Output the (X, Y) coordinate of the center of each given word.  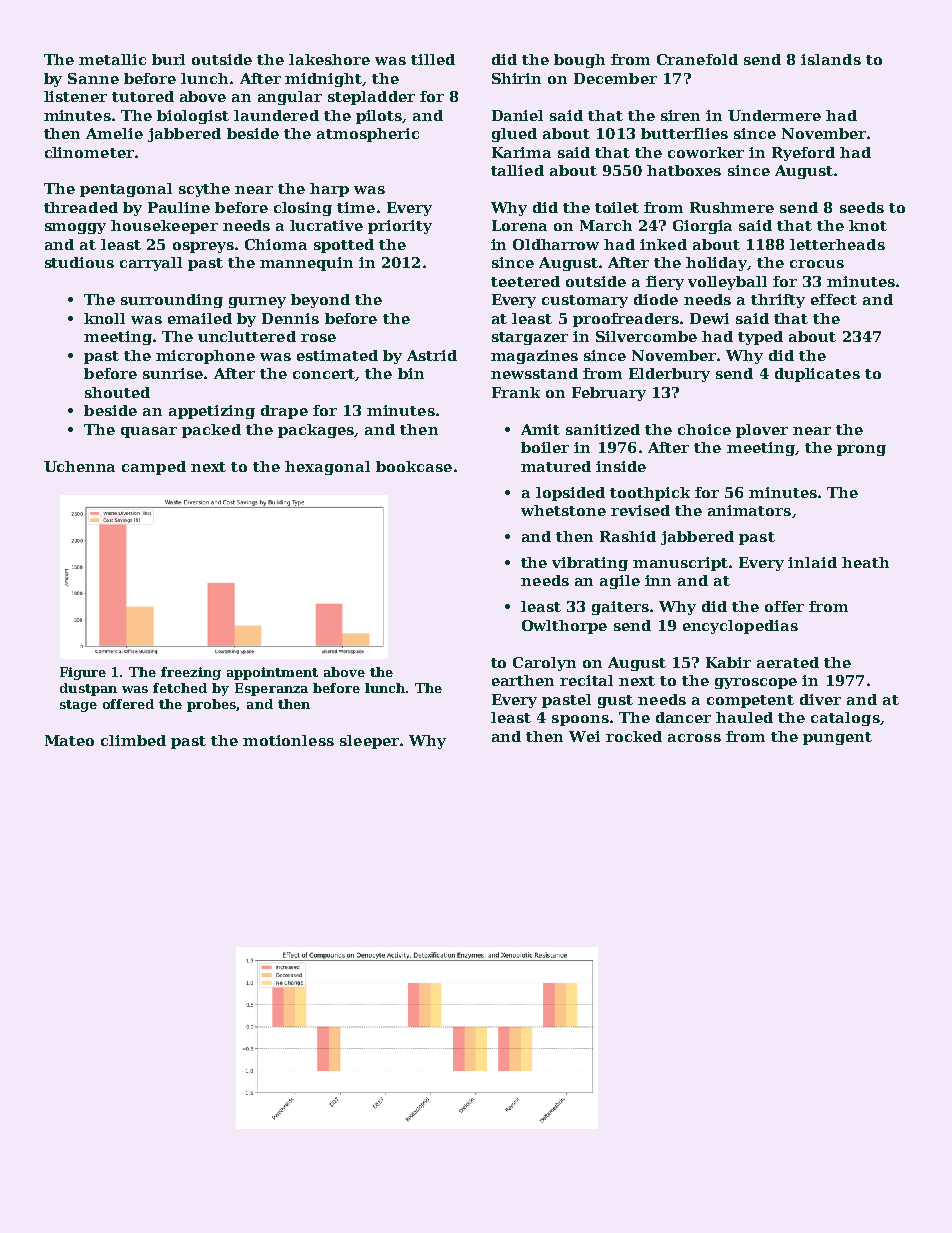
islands (831, 59)
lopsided (570, 494)
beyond (320, 301)
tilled (433, 59)
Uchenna (79, 466)
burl (168, 59)
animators (749, 510)
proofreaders (626, 320)
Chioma (276, 244)
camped (154, 468)
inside (621, 466)
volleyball (727, 283)
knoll (104, 318)
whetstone (563, 510)
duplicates (817, 375)
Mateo (69, 740)
